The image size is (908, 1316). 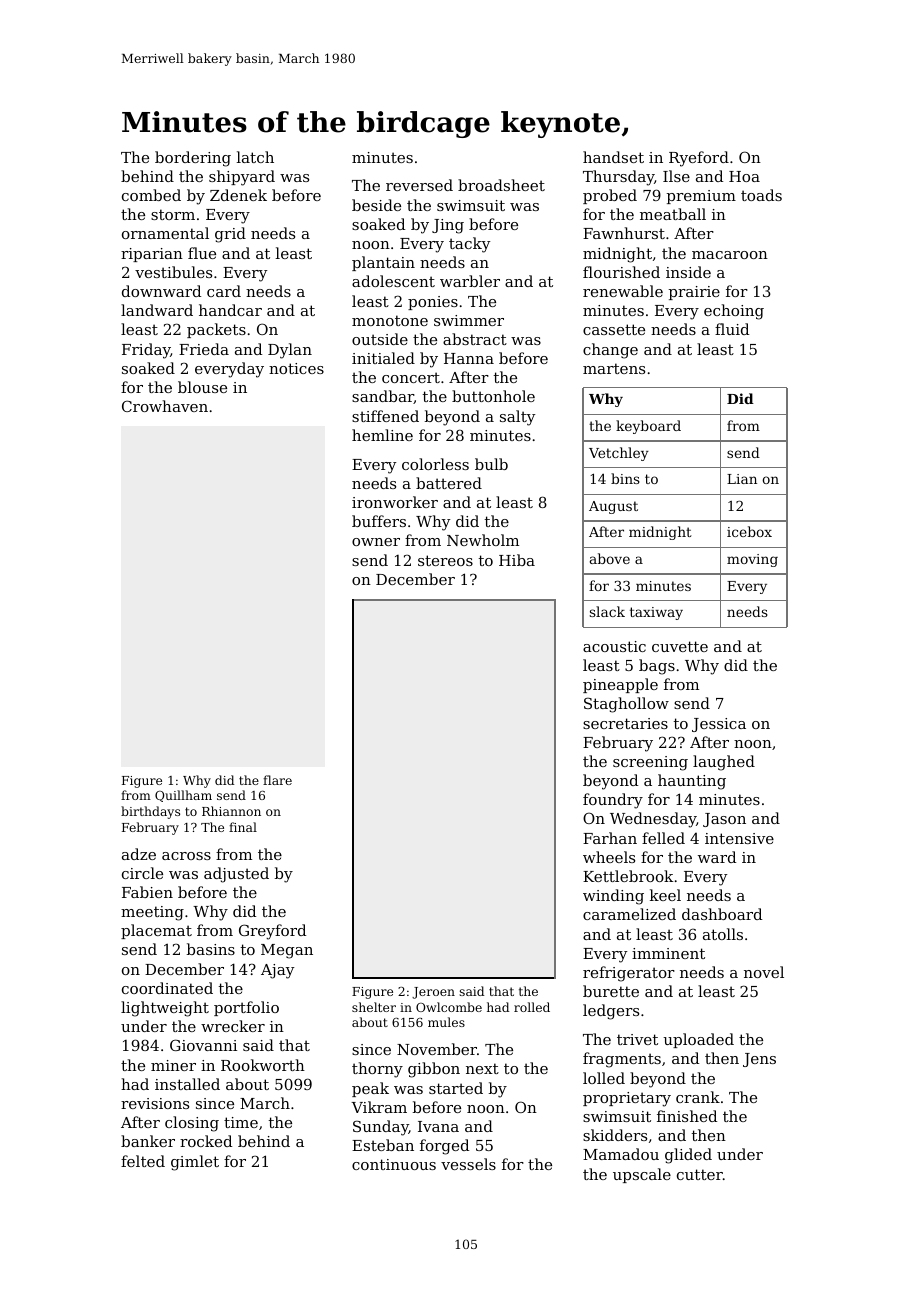 What do you see at coordinates (752, 560) in the screenshot?
I see `moving` at bounding box center [752, 560].
